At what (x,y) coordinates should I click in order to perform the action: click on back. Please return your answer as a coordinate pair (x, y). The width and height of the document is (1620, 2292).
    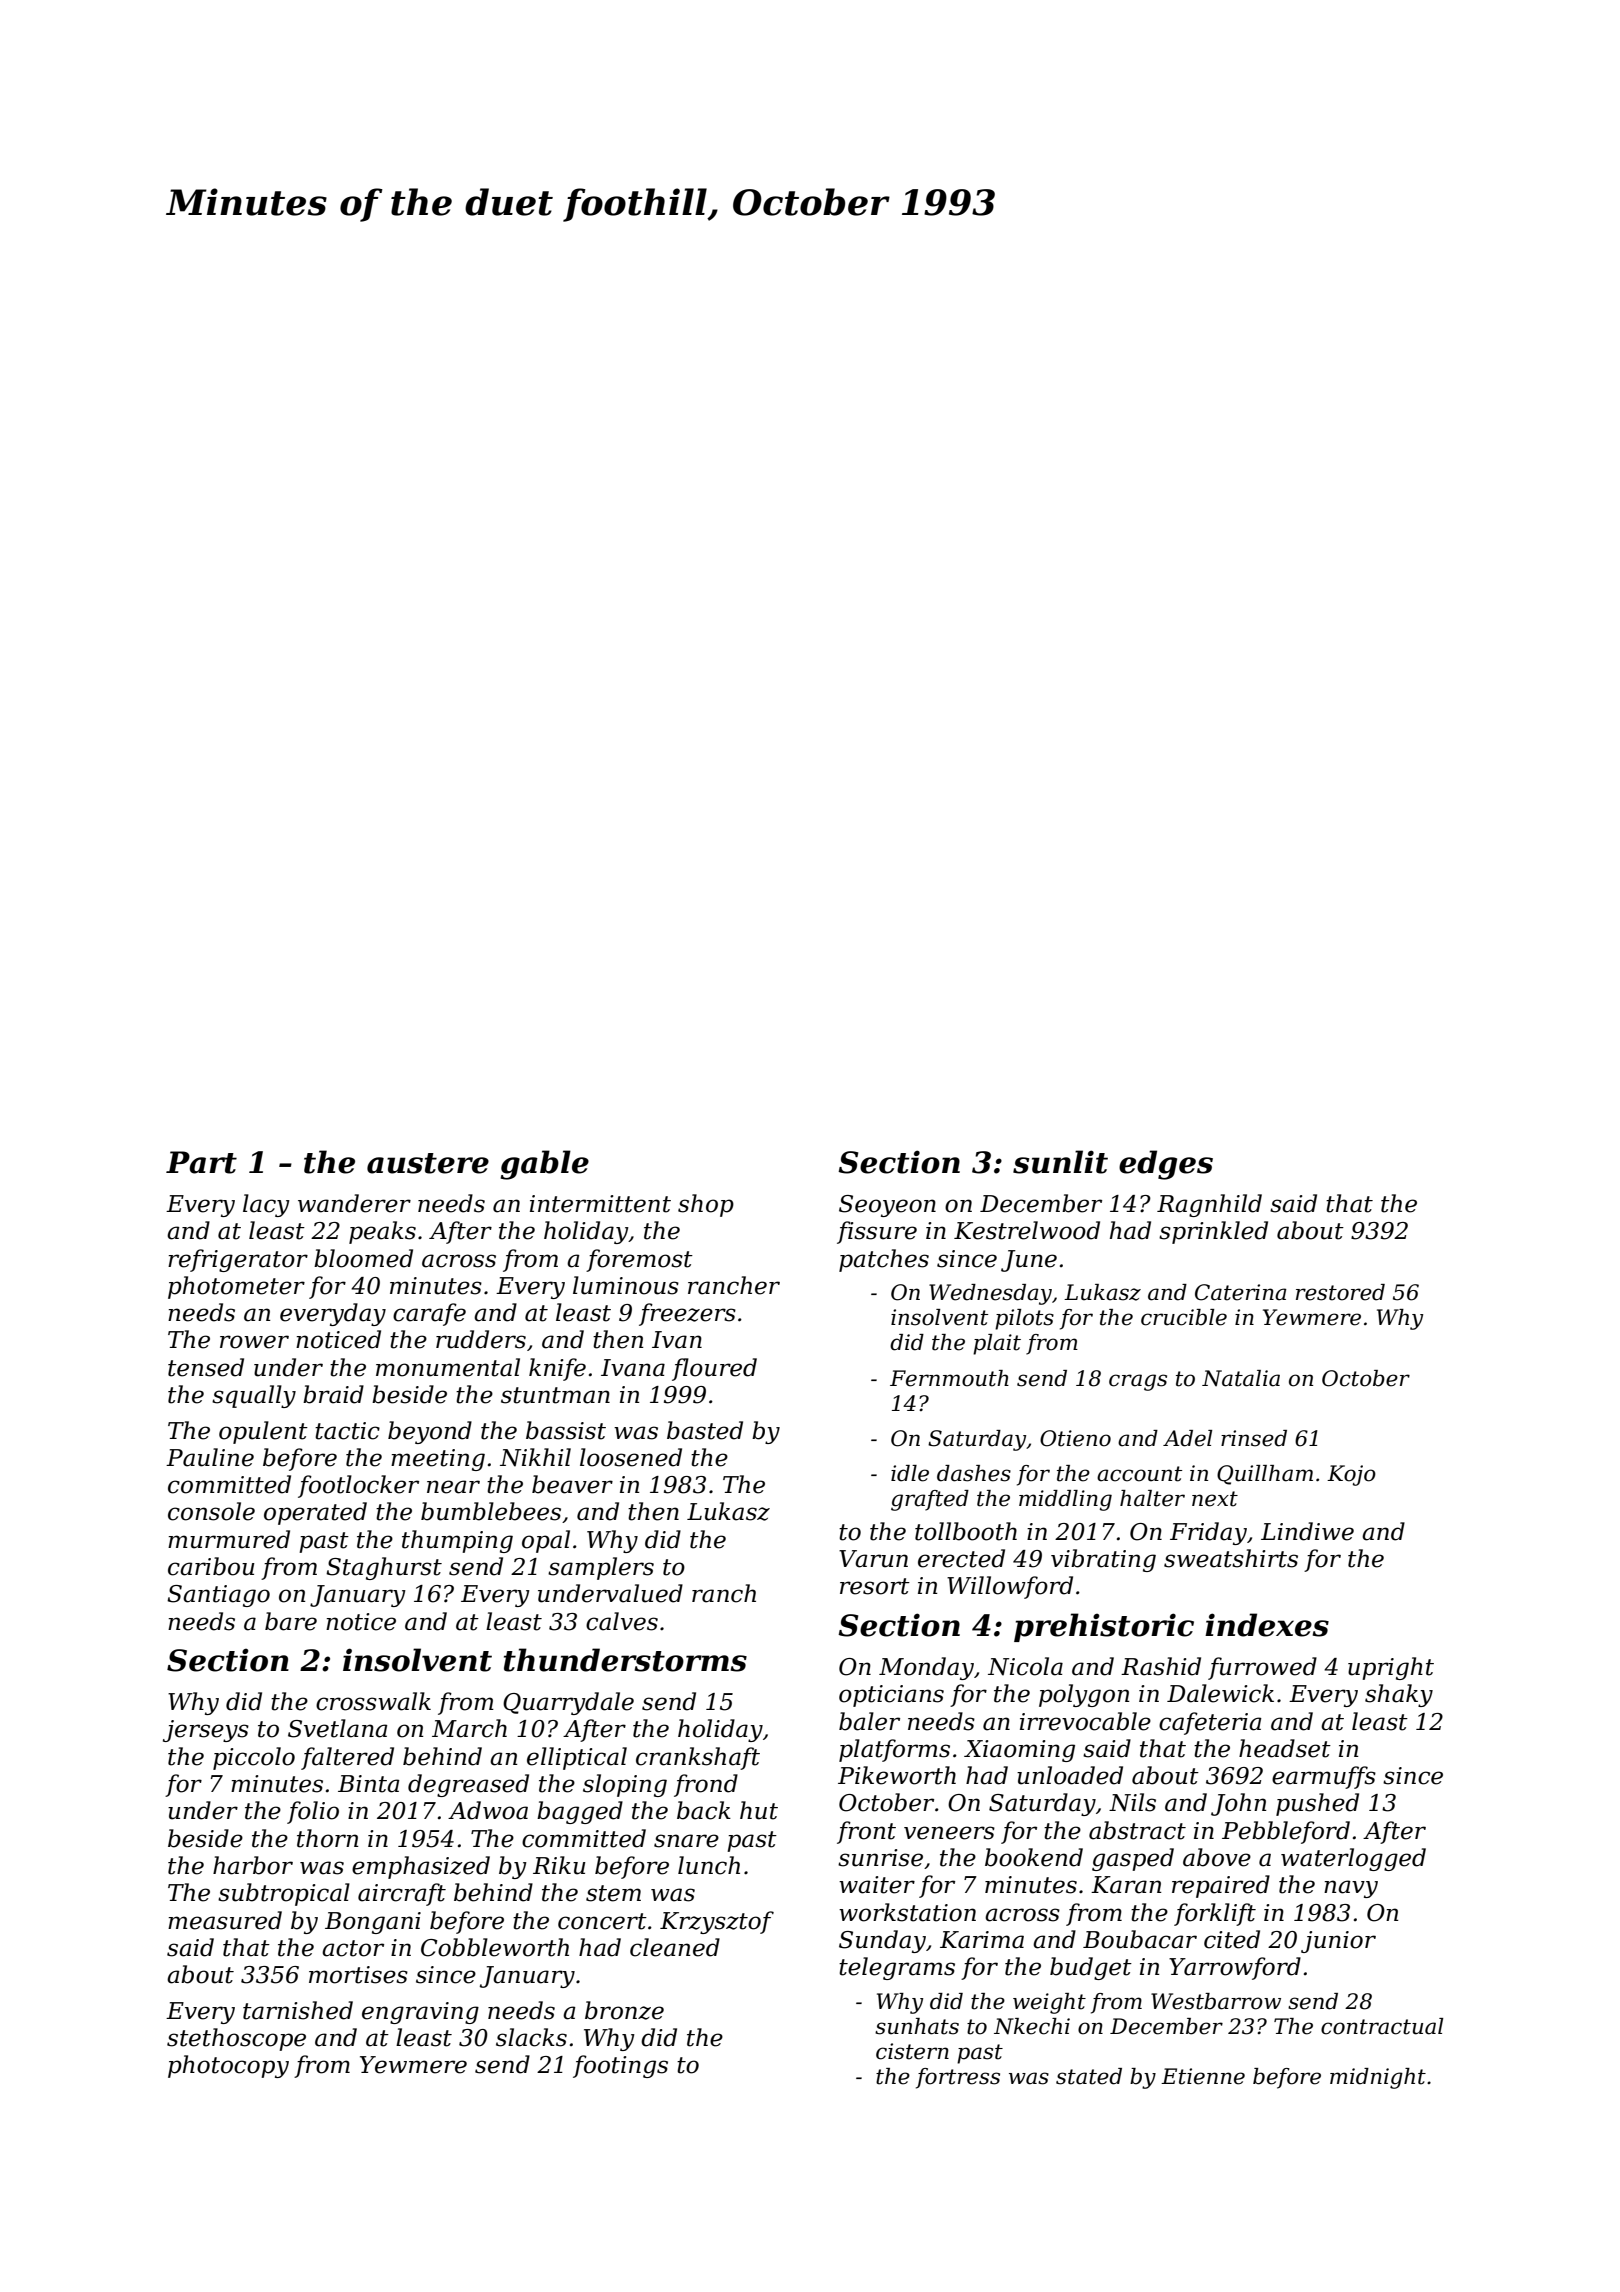
    Looking at the image, I should click on (704, 1810).
